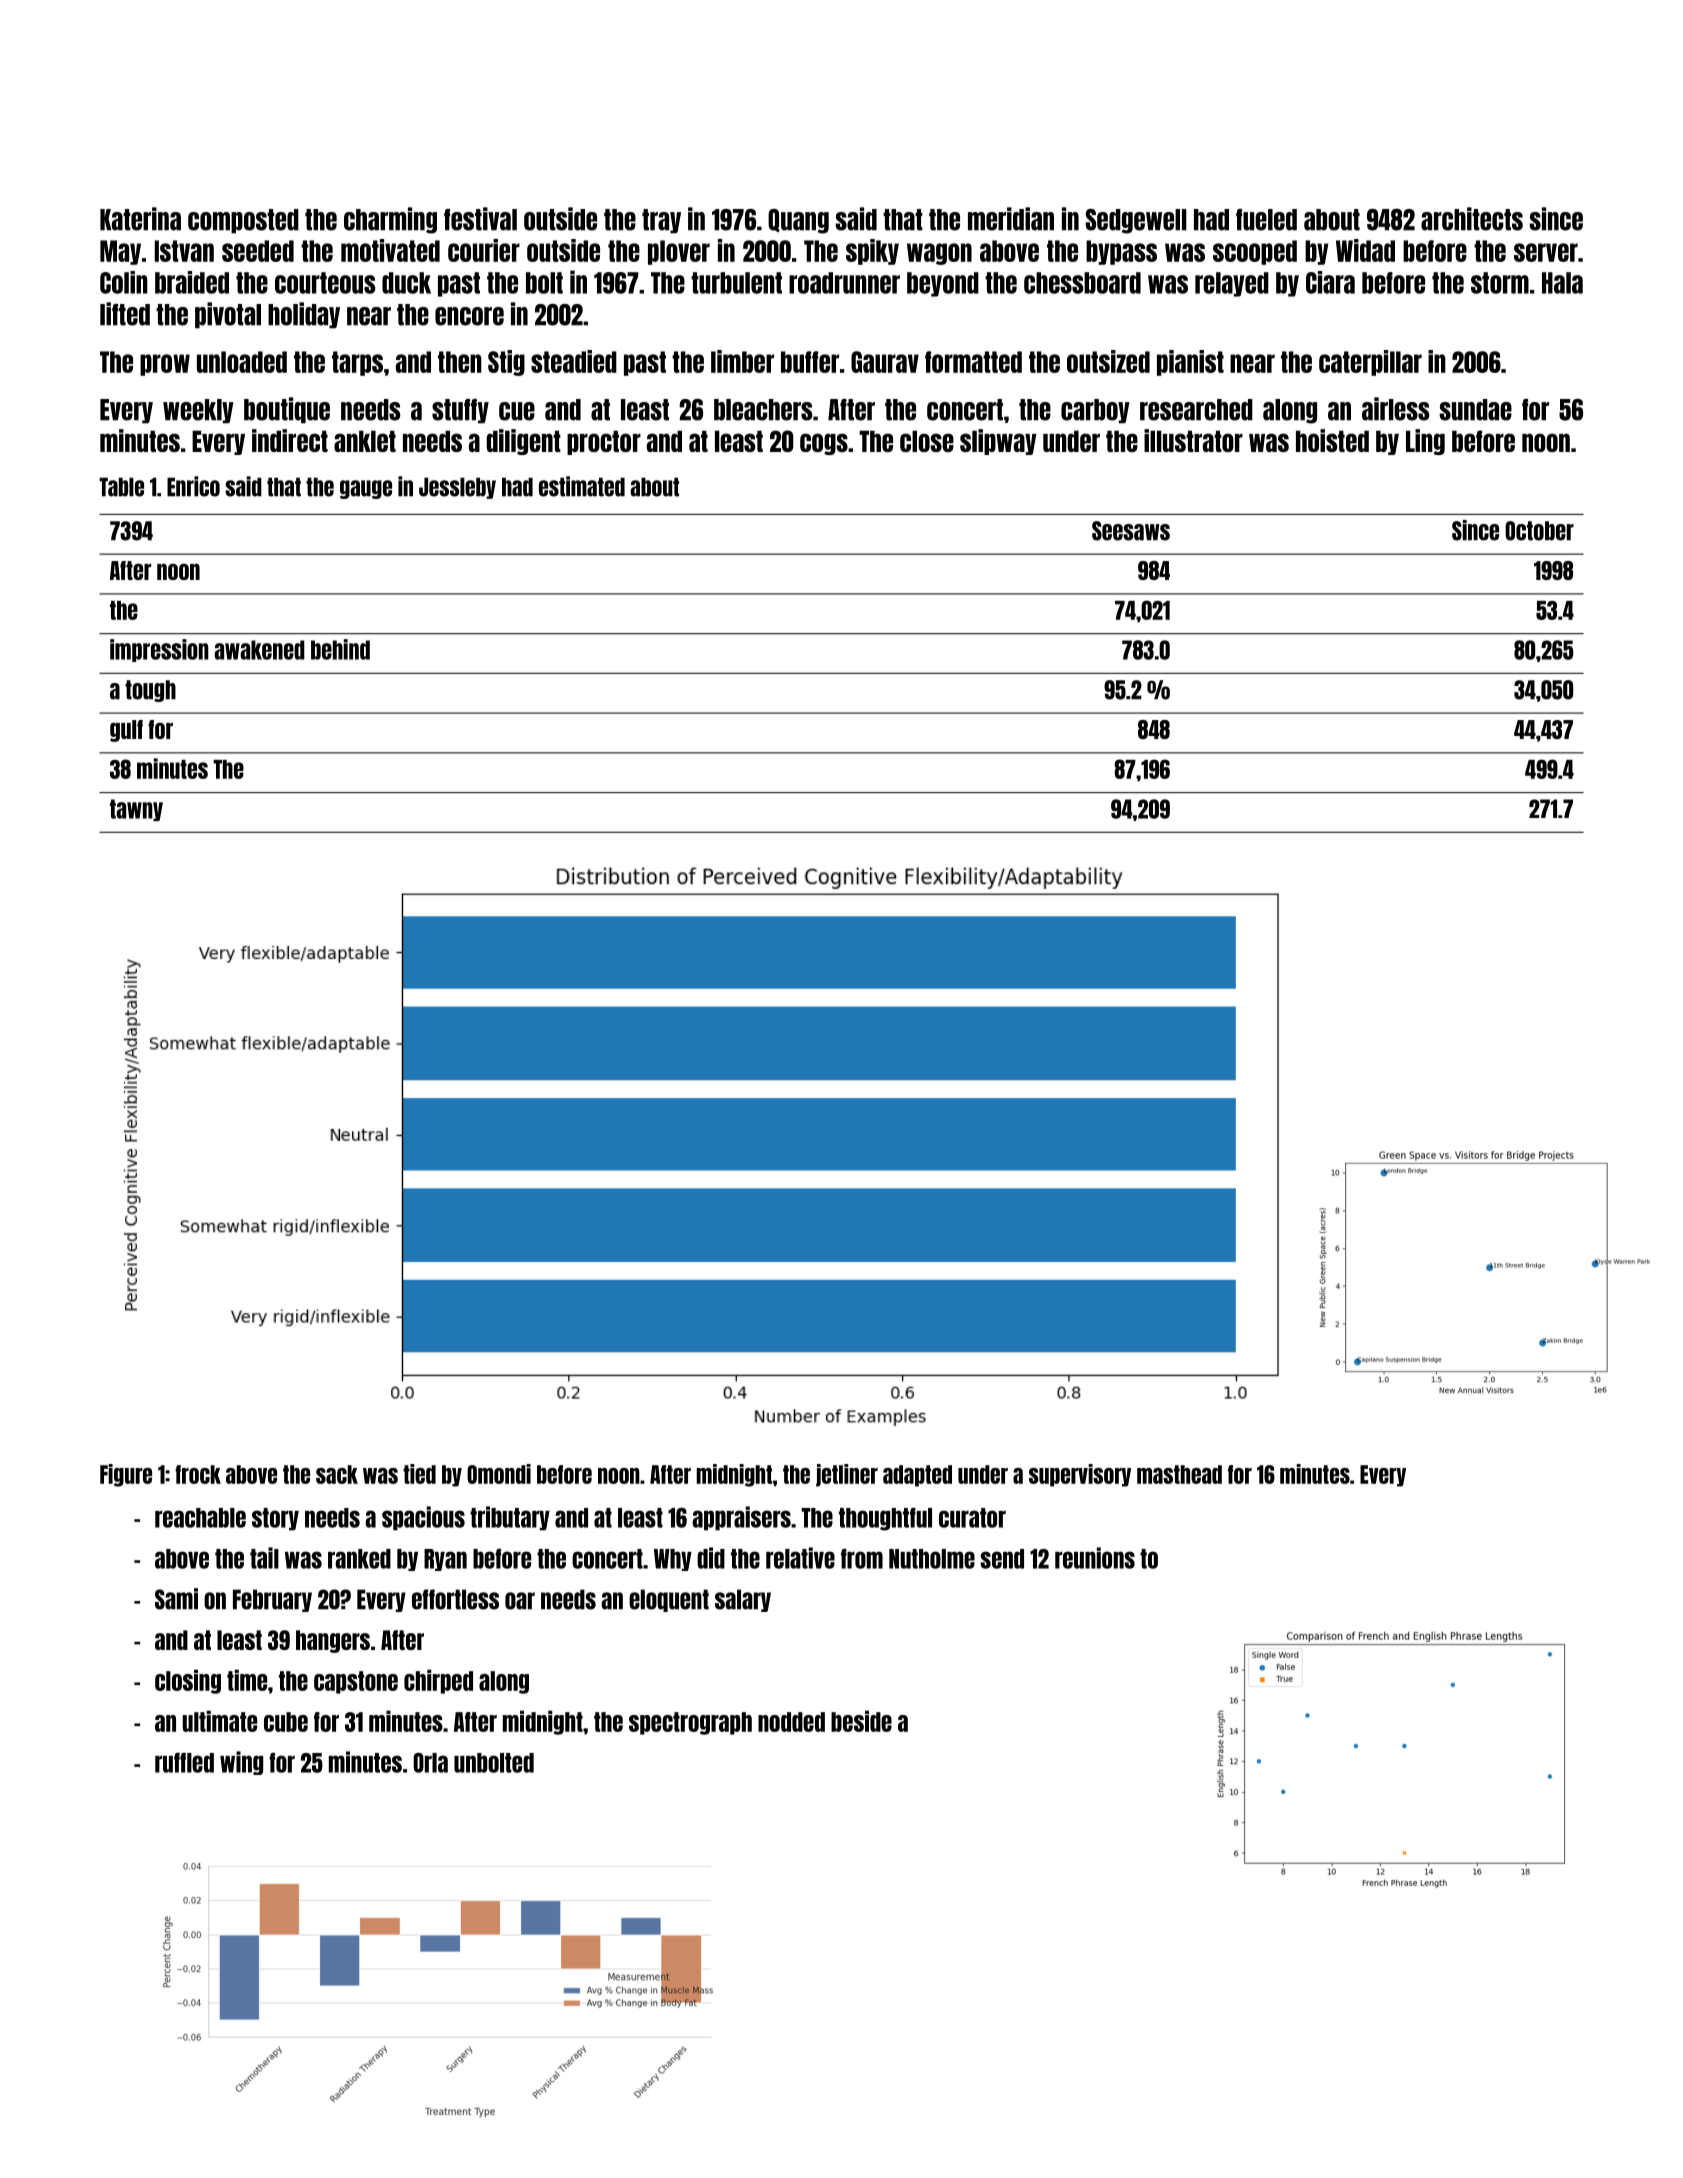 Image resolution: width=1683 pixels, height=2178 pixels. What do you see at coordinates (136, 810) in the screenshot?
I see `tawny` at bounding box center [136, 810].
